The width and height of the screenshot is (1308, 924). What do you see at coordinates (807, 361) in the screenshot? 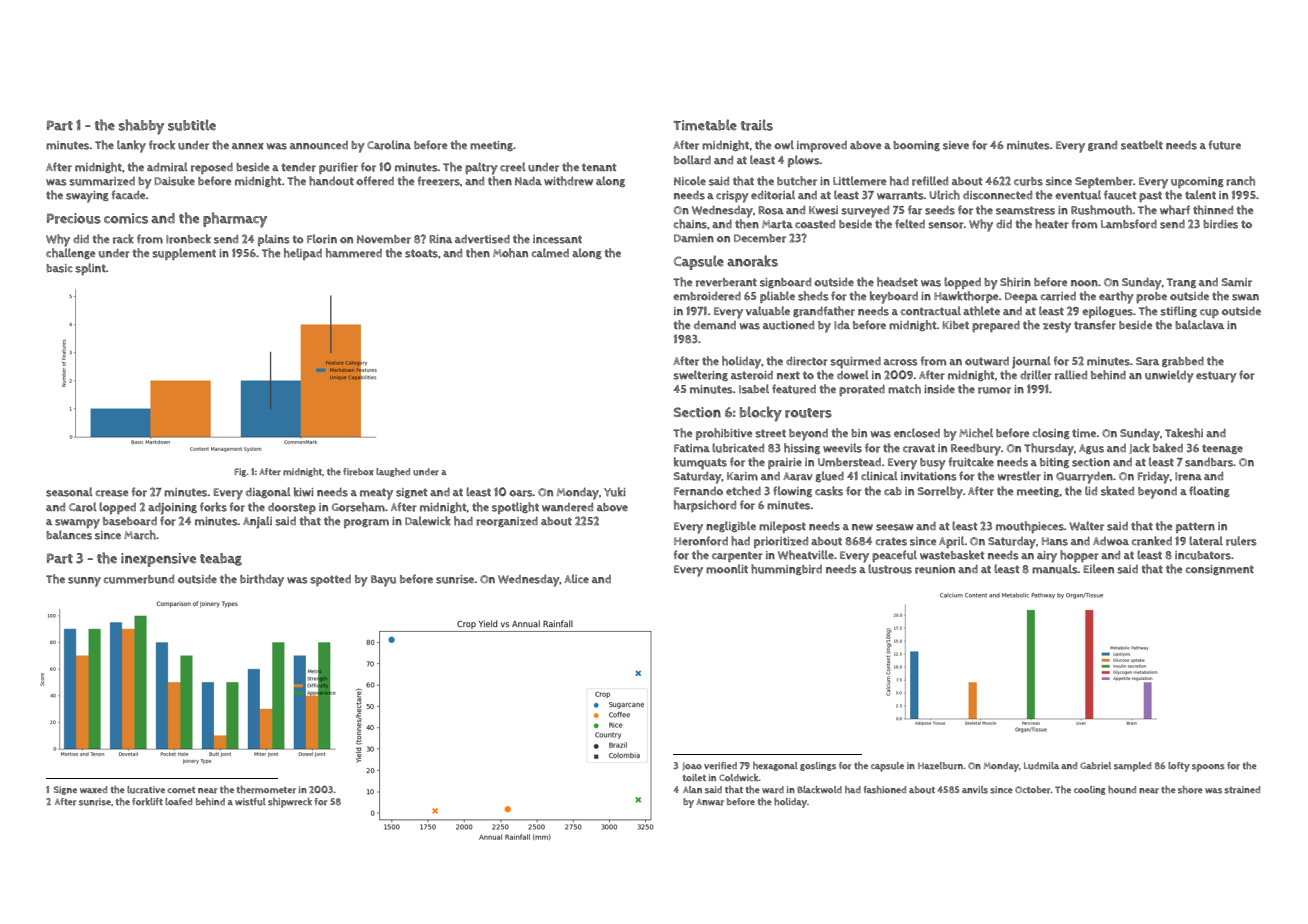
I see `director` at bounding box center [807, 361].
